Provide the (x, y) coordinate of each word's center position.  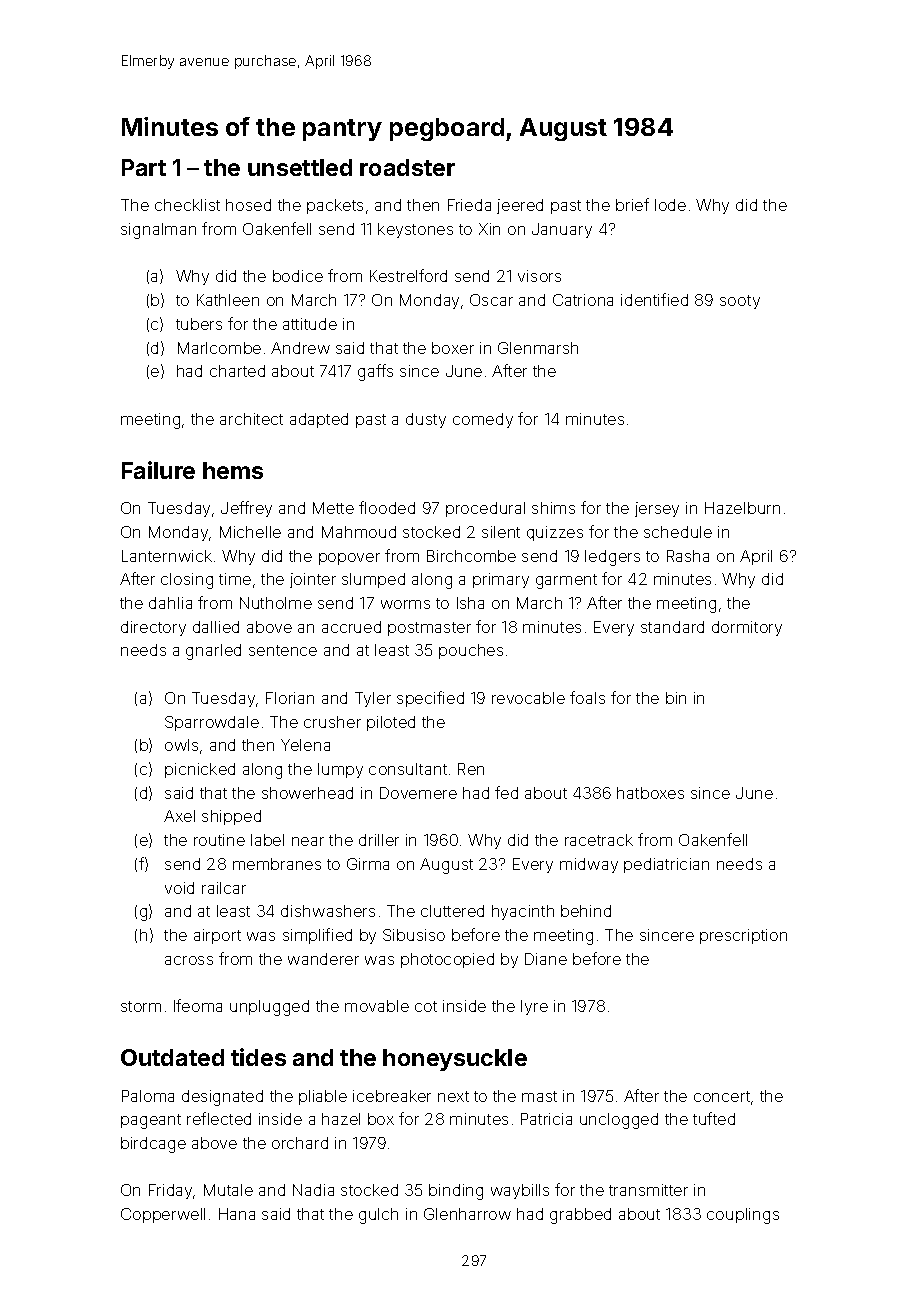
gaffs (375, 372)
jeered (520, 206)
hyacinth (523, 912)
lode (670, 205)
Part (144, 167)
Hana (237, 1214)
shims (553, 508)
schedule (678, 532)
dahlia (170, 603)
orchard (300, 1143)
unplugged (269, 1008)
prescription (743, 936)
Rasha (688, 556)
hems (233, 470)
